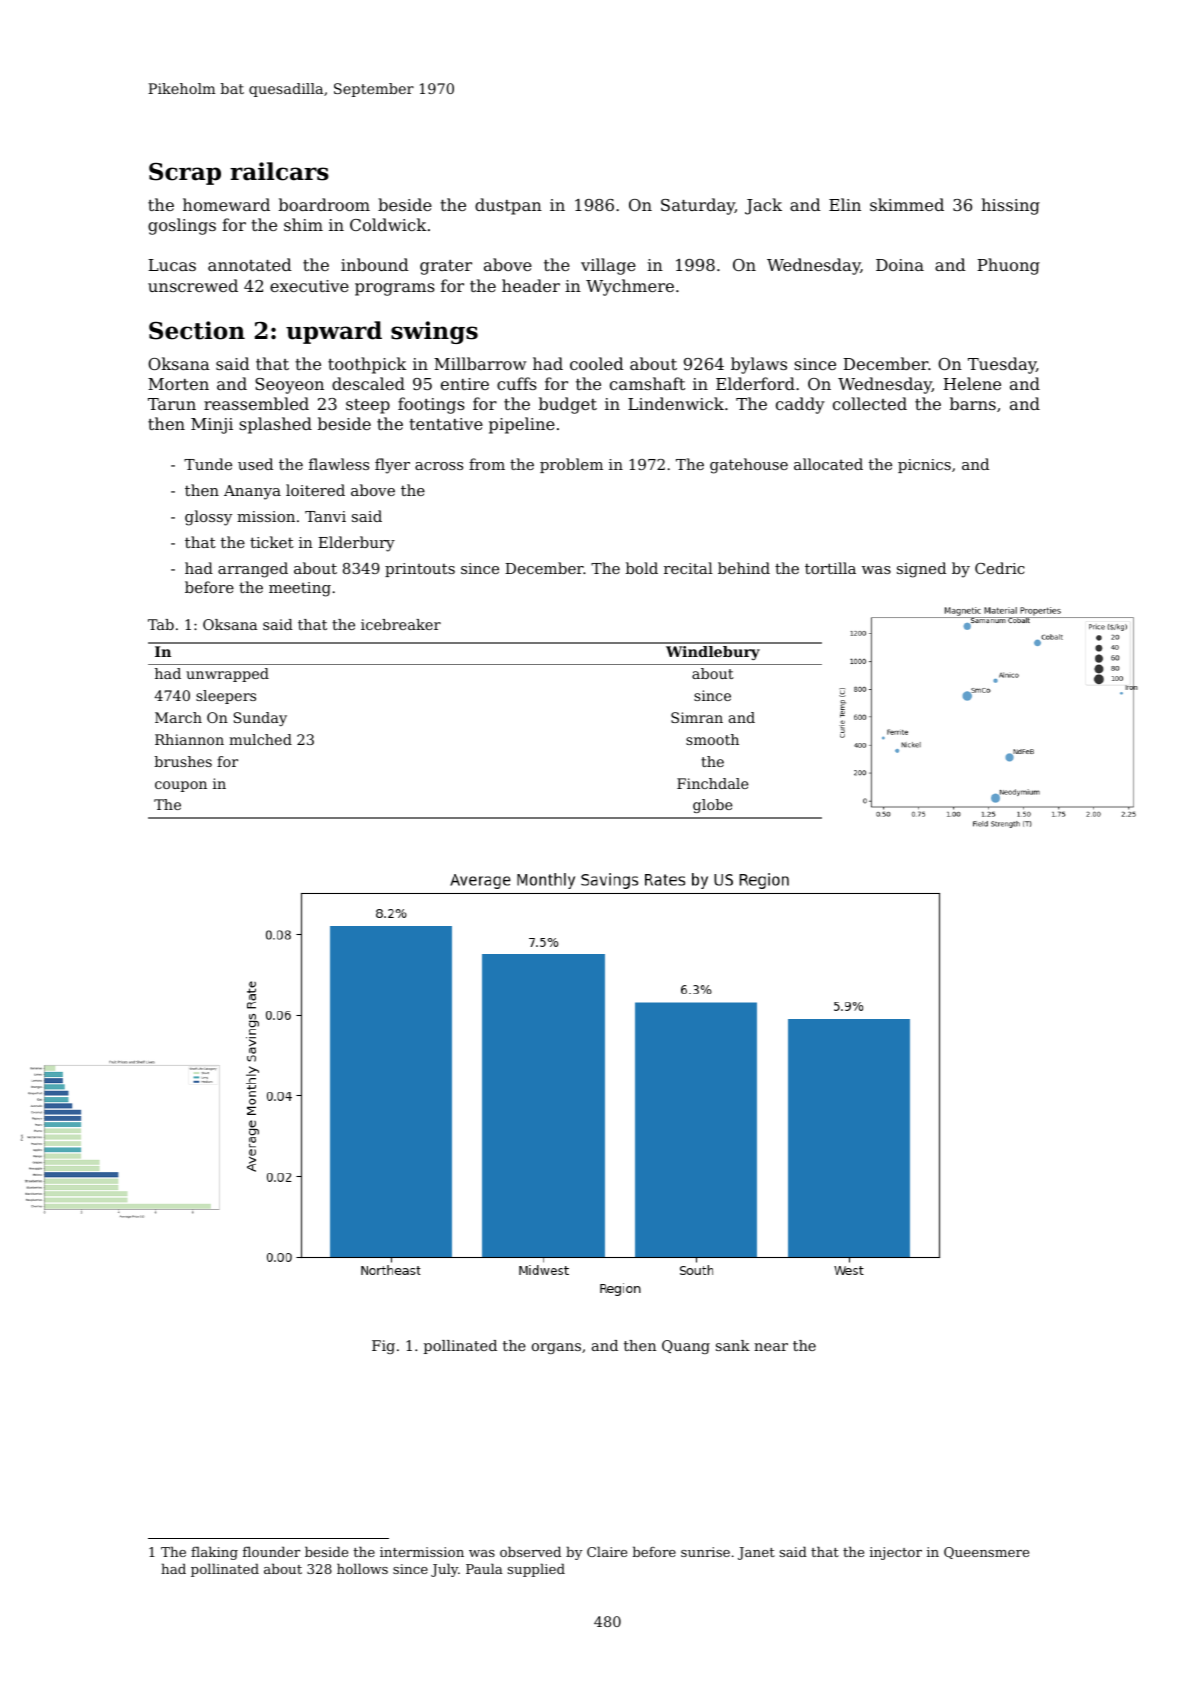  Describe the element at coordinates (303, 224) in the page. I see `shim` at that location.
